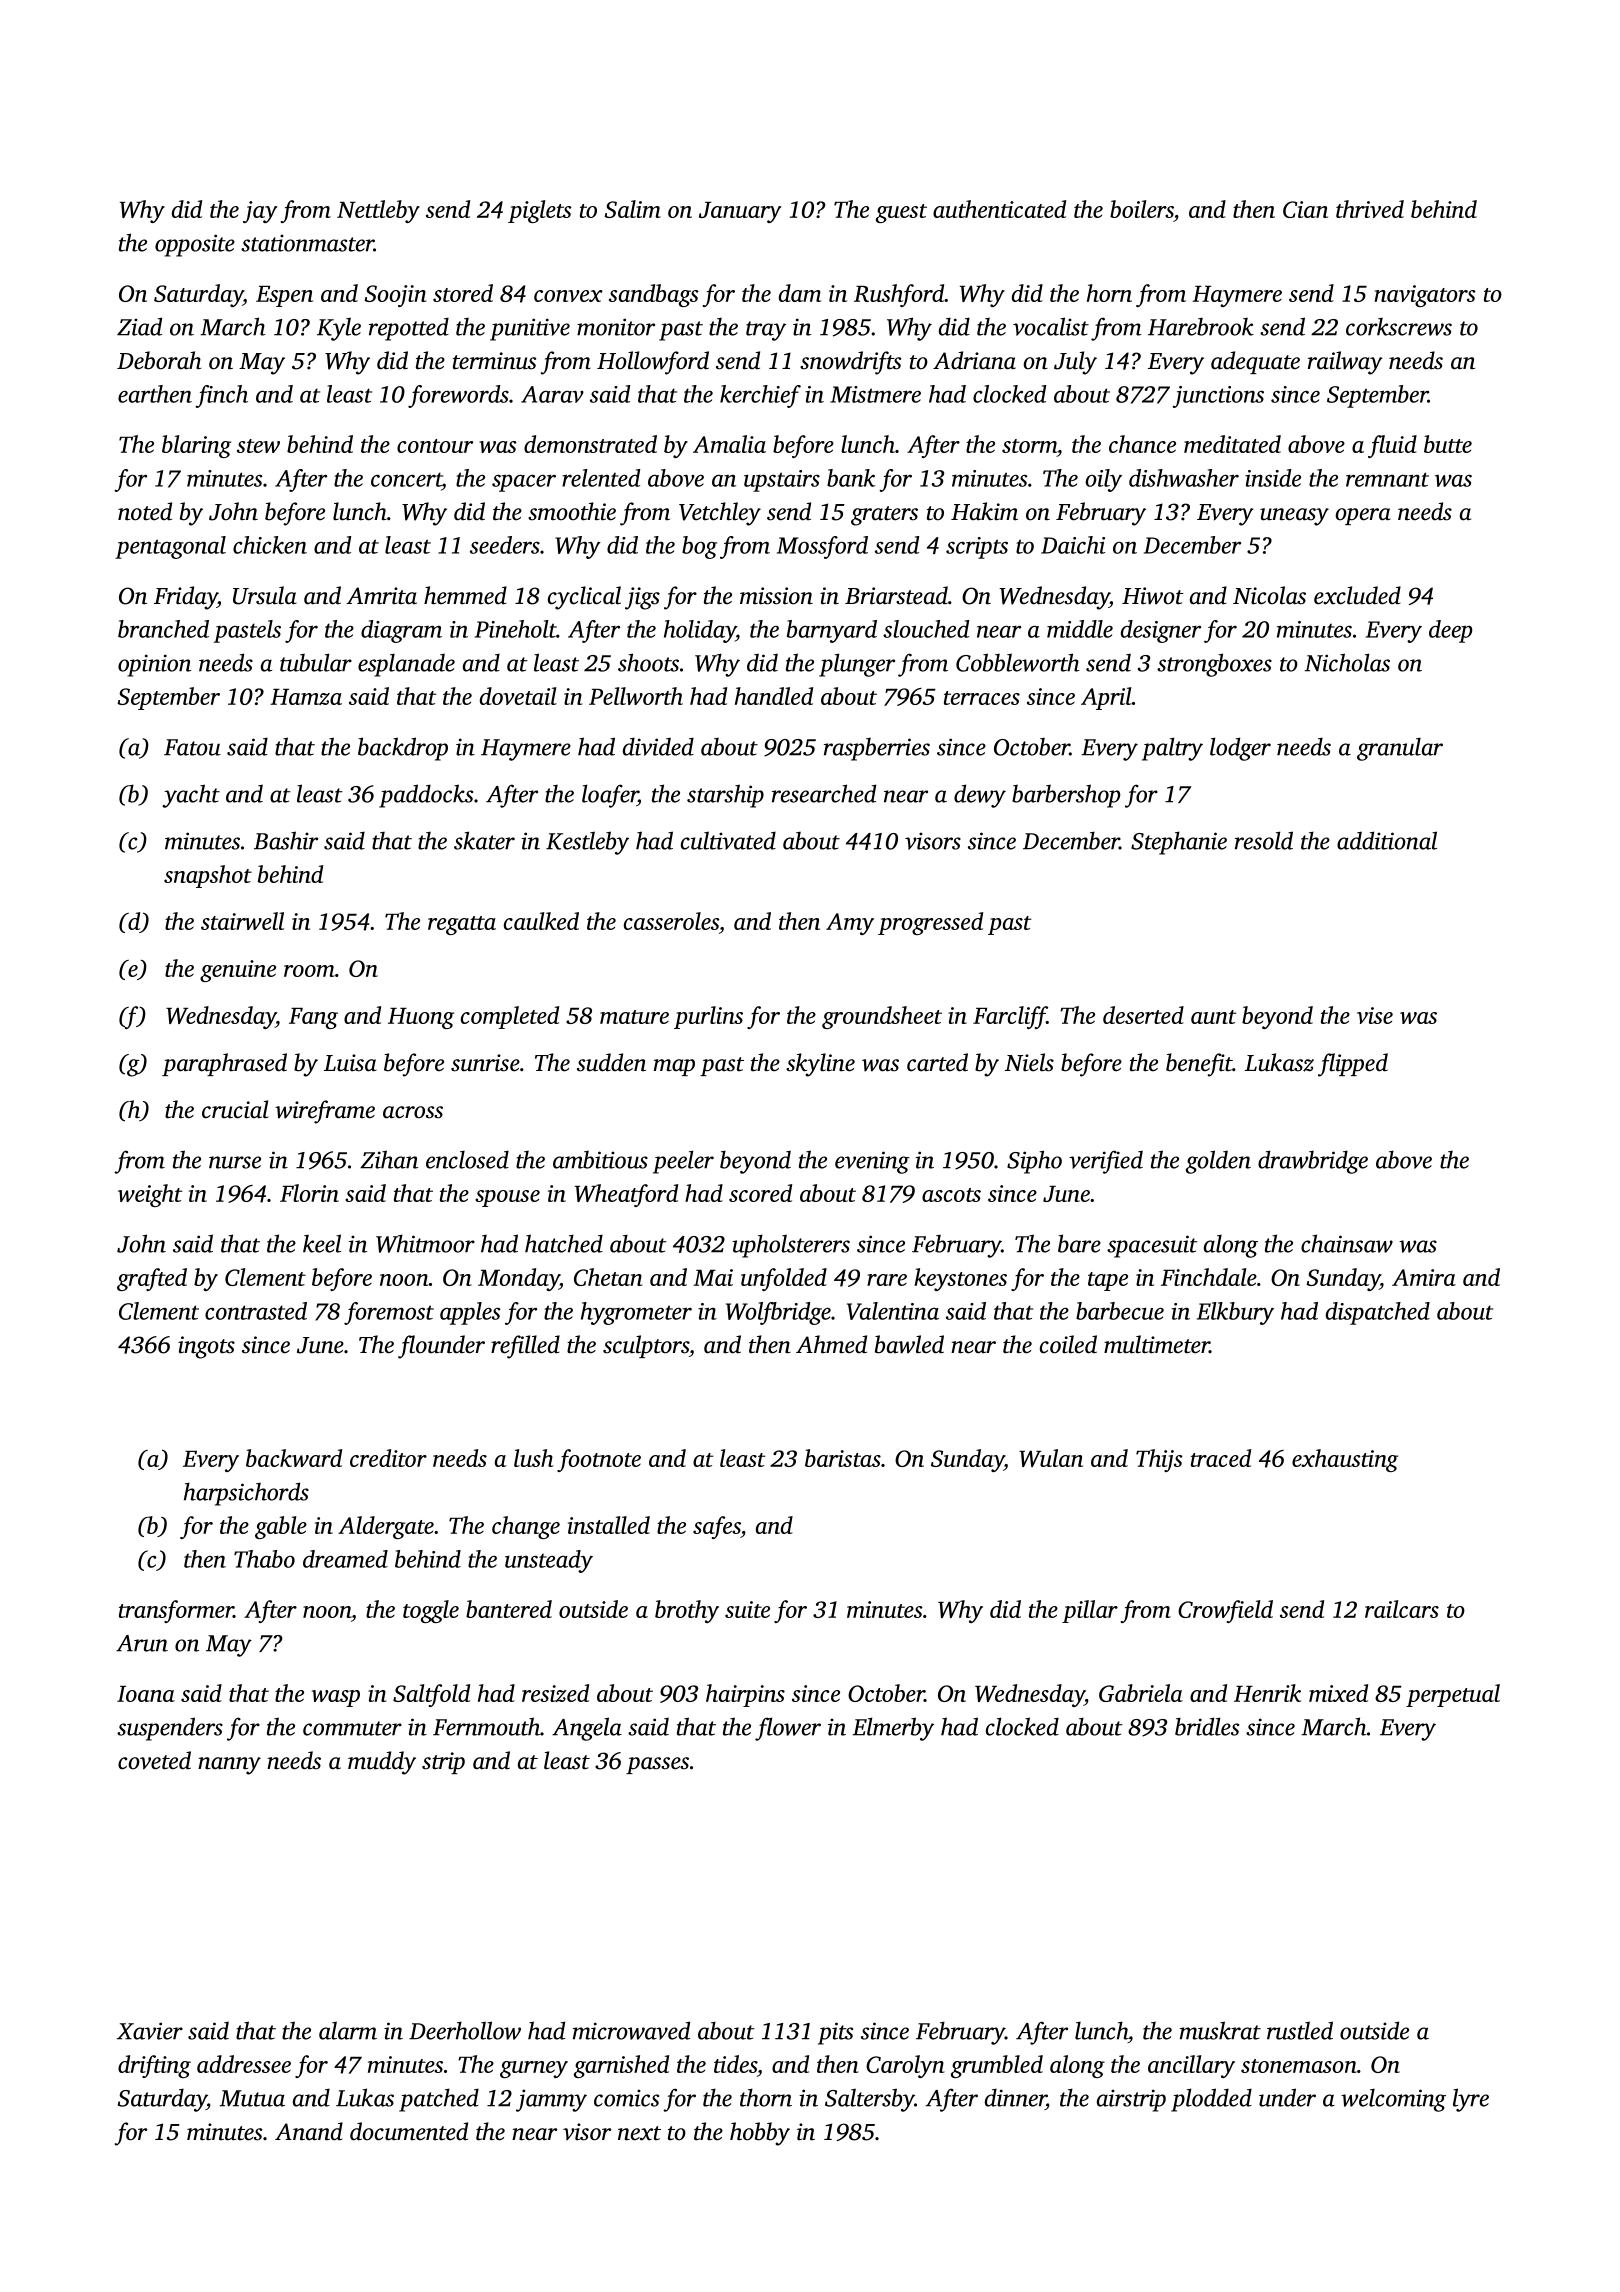 The height and width of the screenshot is (2292, 1620). I want to click on dovetail, so click(518, 696).
